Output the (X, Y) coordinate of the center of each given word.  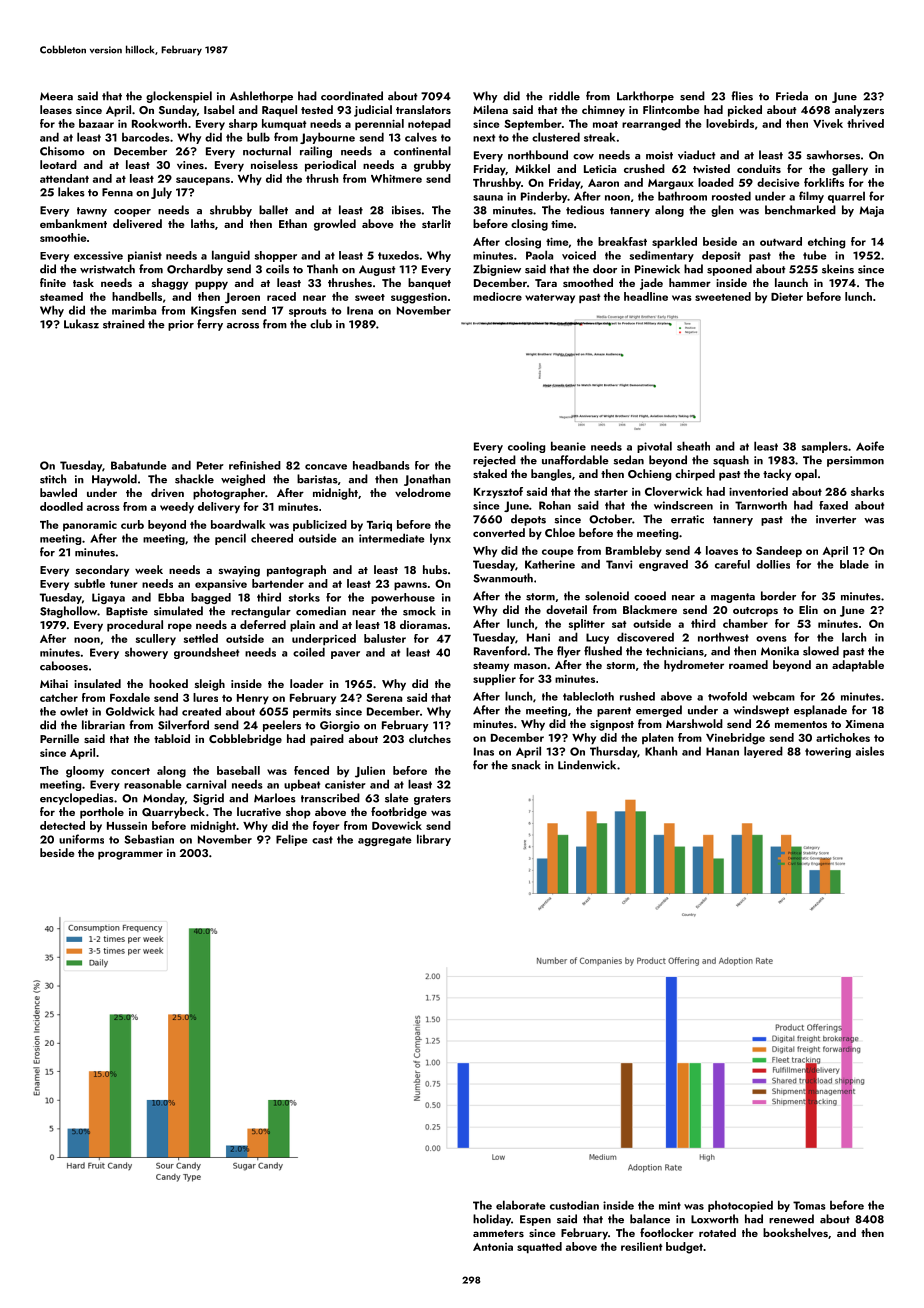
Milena (490, 109)
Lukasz (81, 324)
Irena (360, 310)
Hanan (722, 751)
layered (763, 752)
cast (322, 840)
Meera (56, 96)
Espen (535, 1220)
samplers (824, 447)
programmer (130, 855)
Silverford (183, 725)
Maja (871, 211)
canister (345, 784)
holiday (492, 1220)
